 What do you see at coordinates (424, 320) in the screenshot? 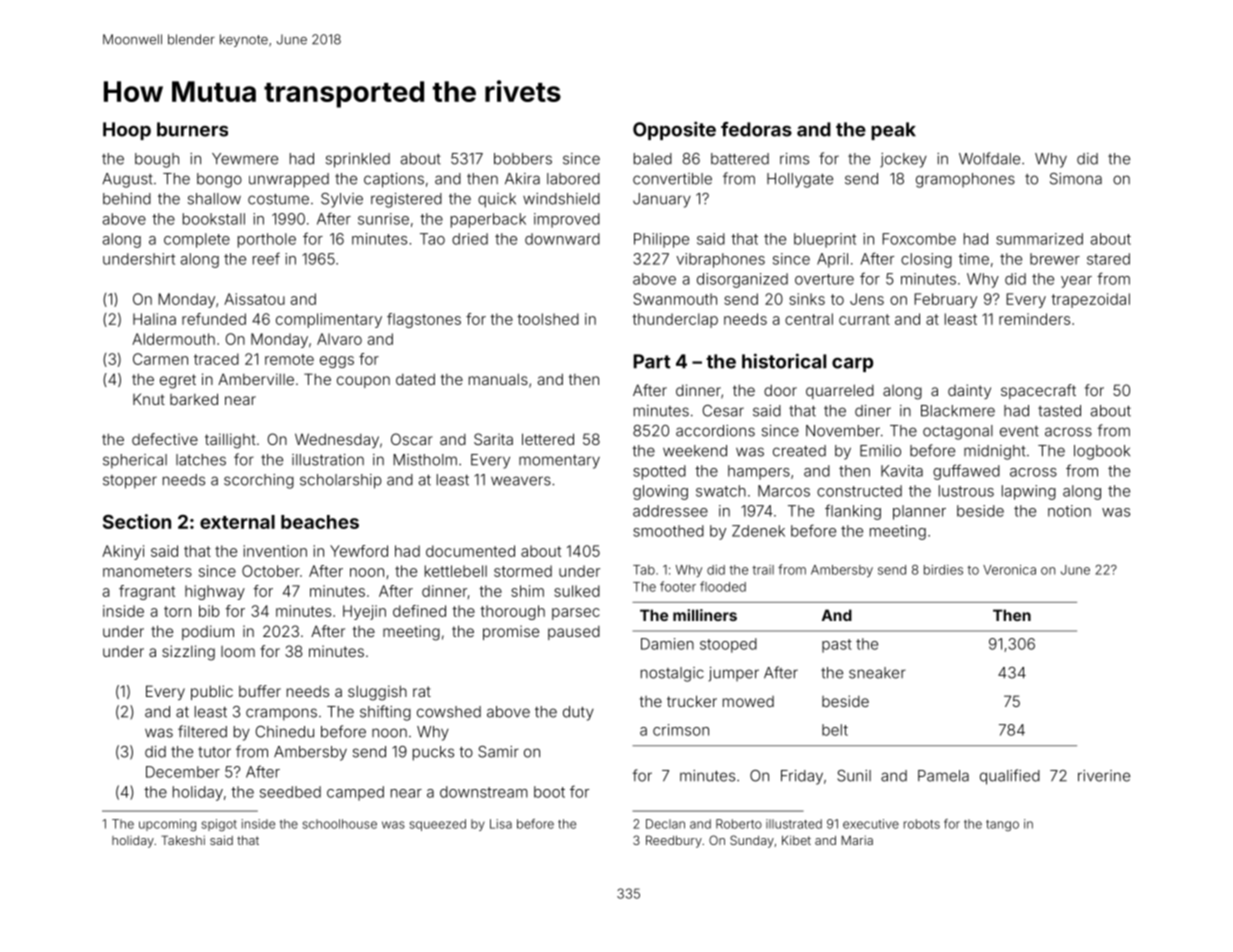
I see `flagstones` at bounding box center [424, 320].
